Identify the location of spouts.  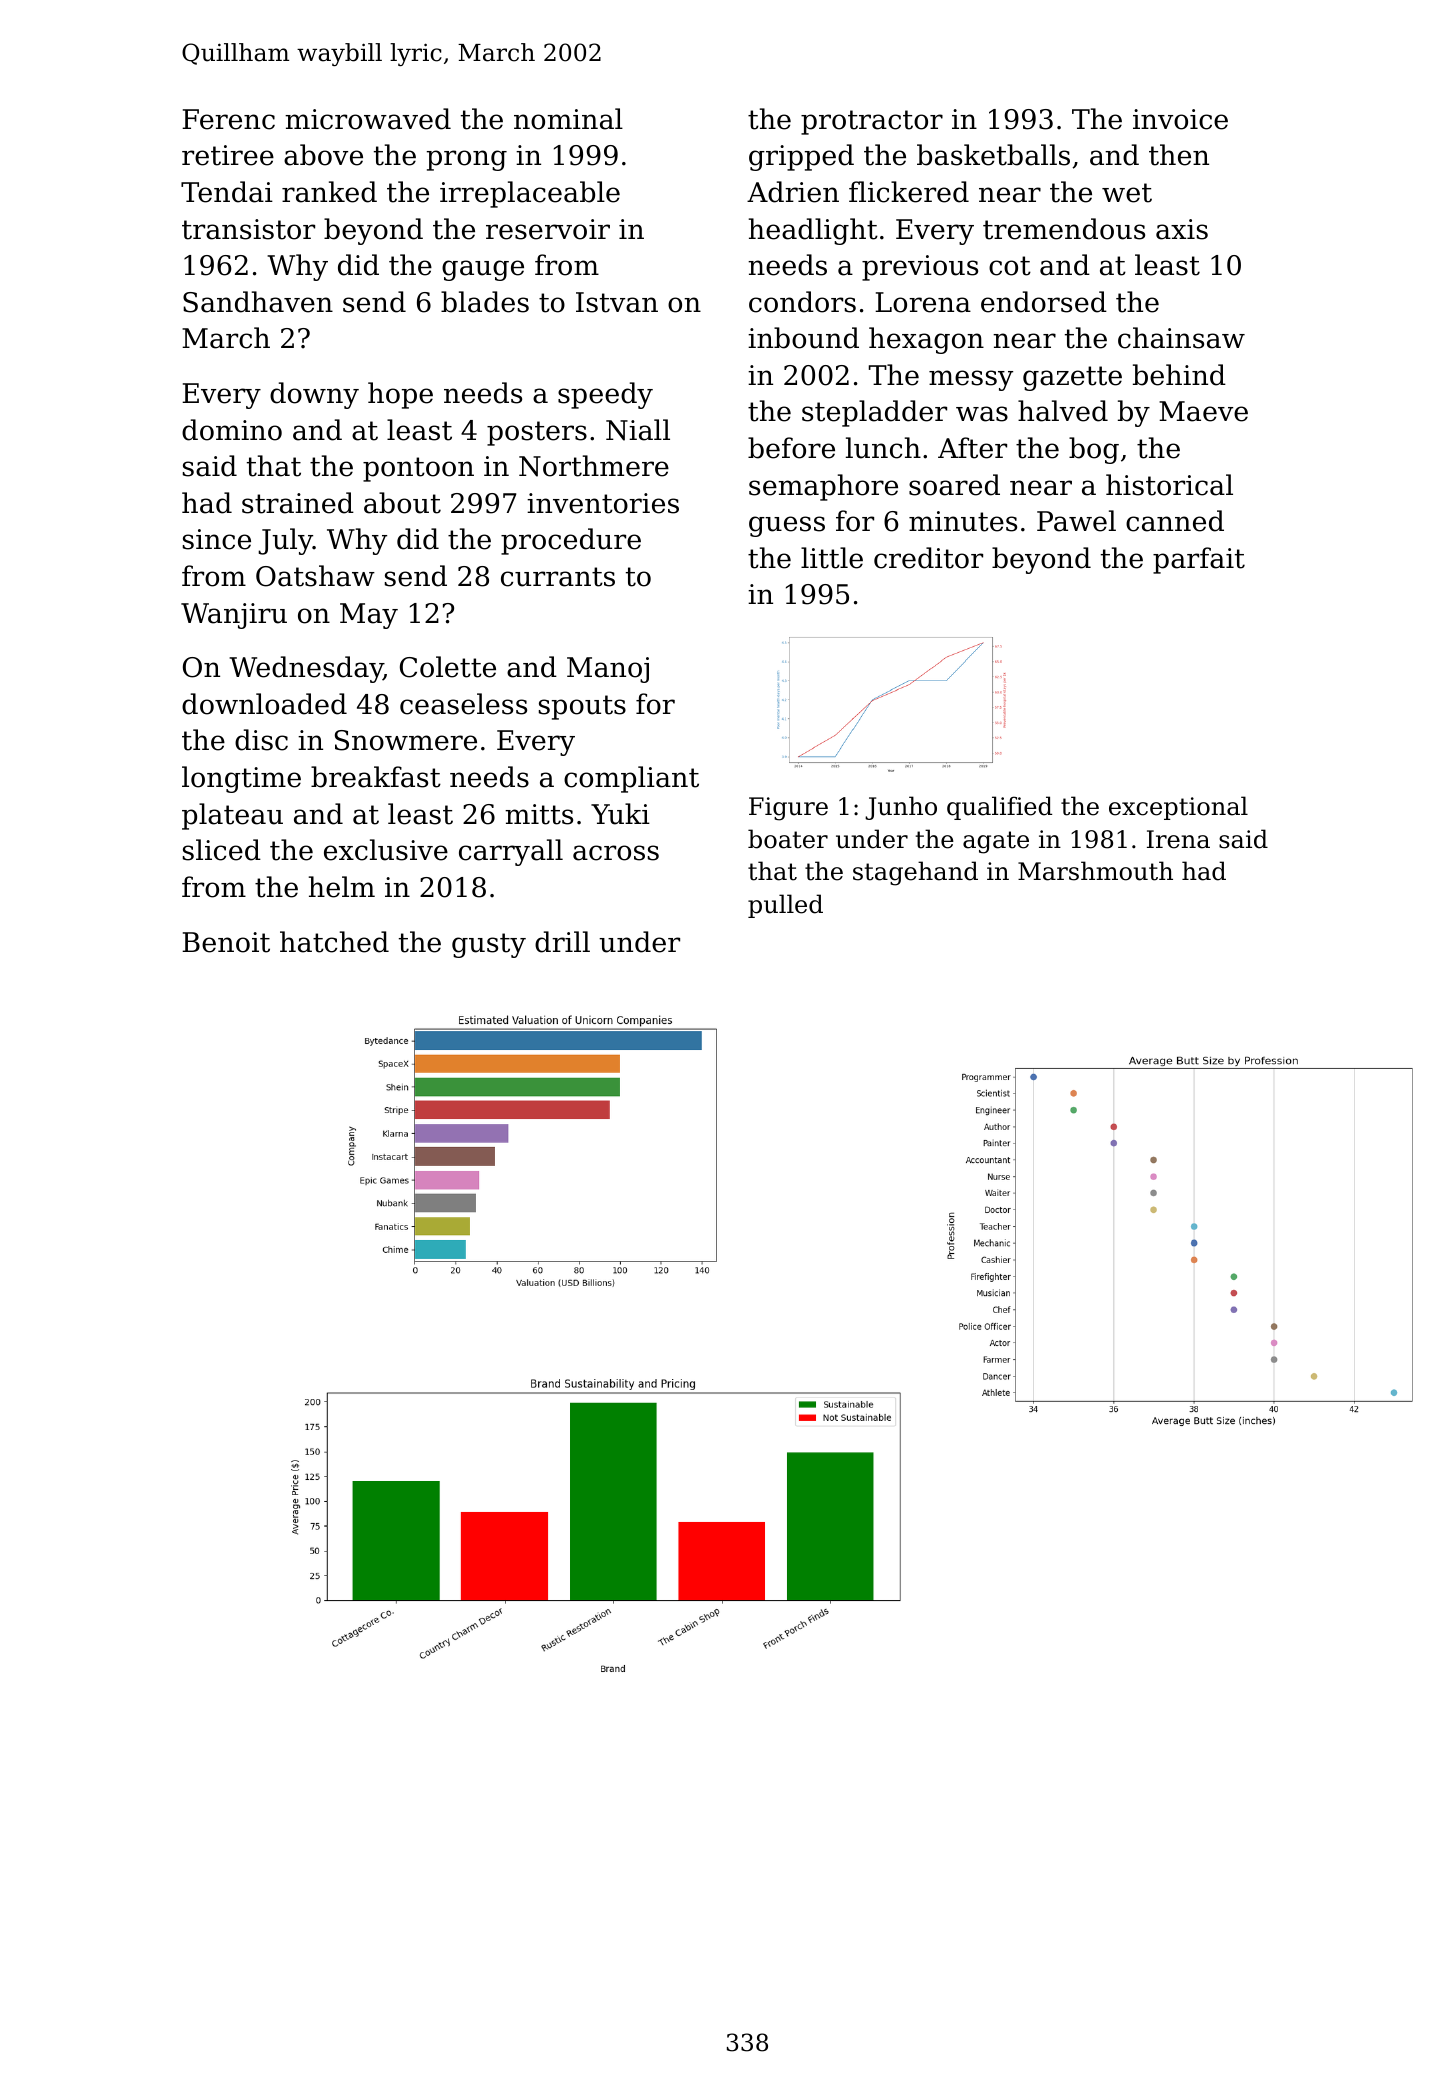
(582, 707).
